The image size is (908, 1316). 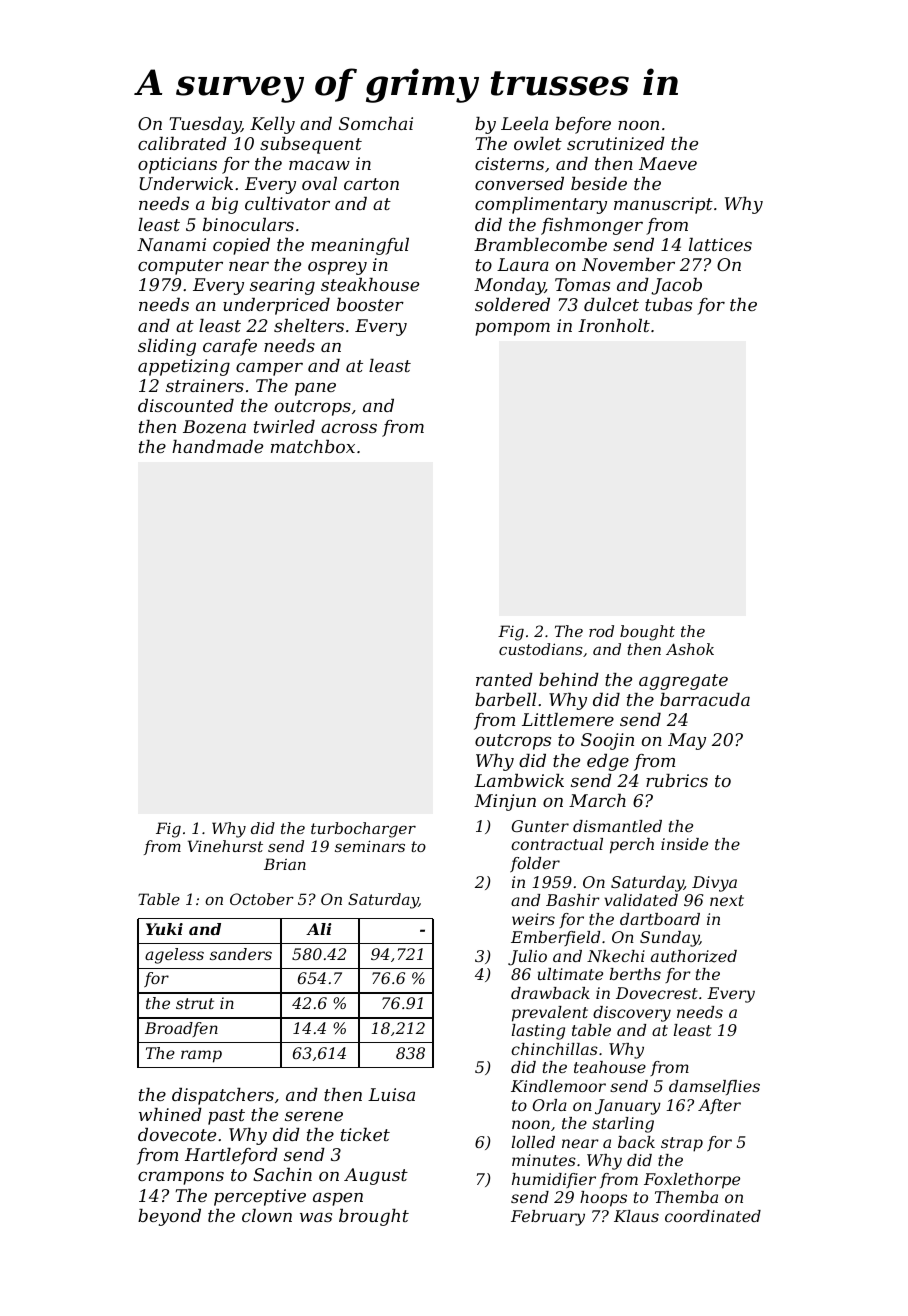 What do you see at coordinates (177, 165) in the document?
I see `opticians` at bounding box center [177, 165].
